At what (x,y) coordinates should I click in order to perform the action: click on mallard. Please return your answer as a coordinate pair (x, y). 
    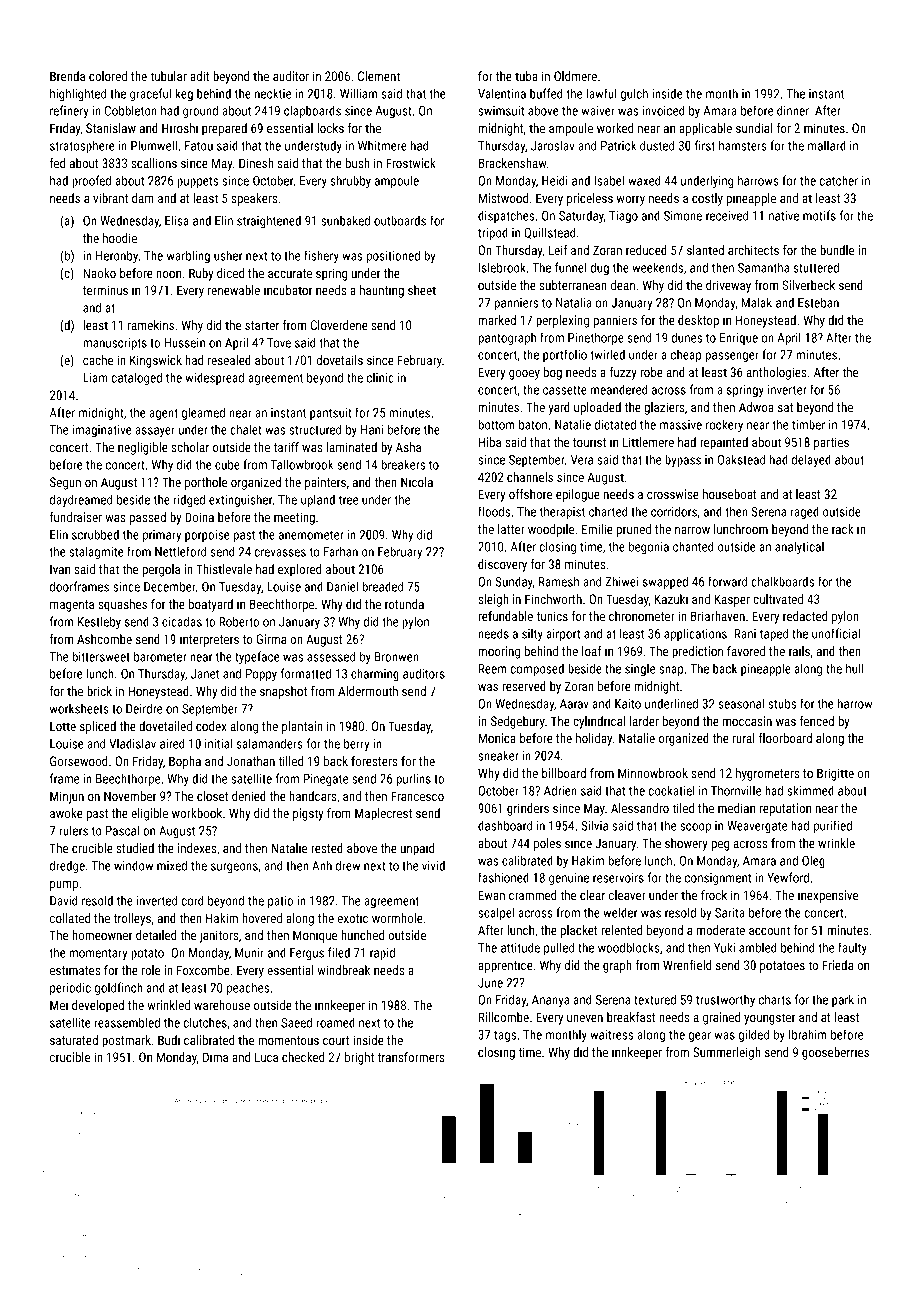
    Looking at the image, I should click on (827, 145).
